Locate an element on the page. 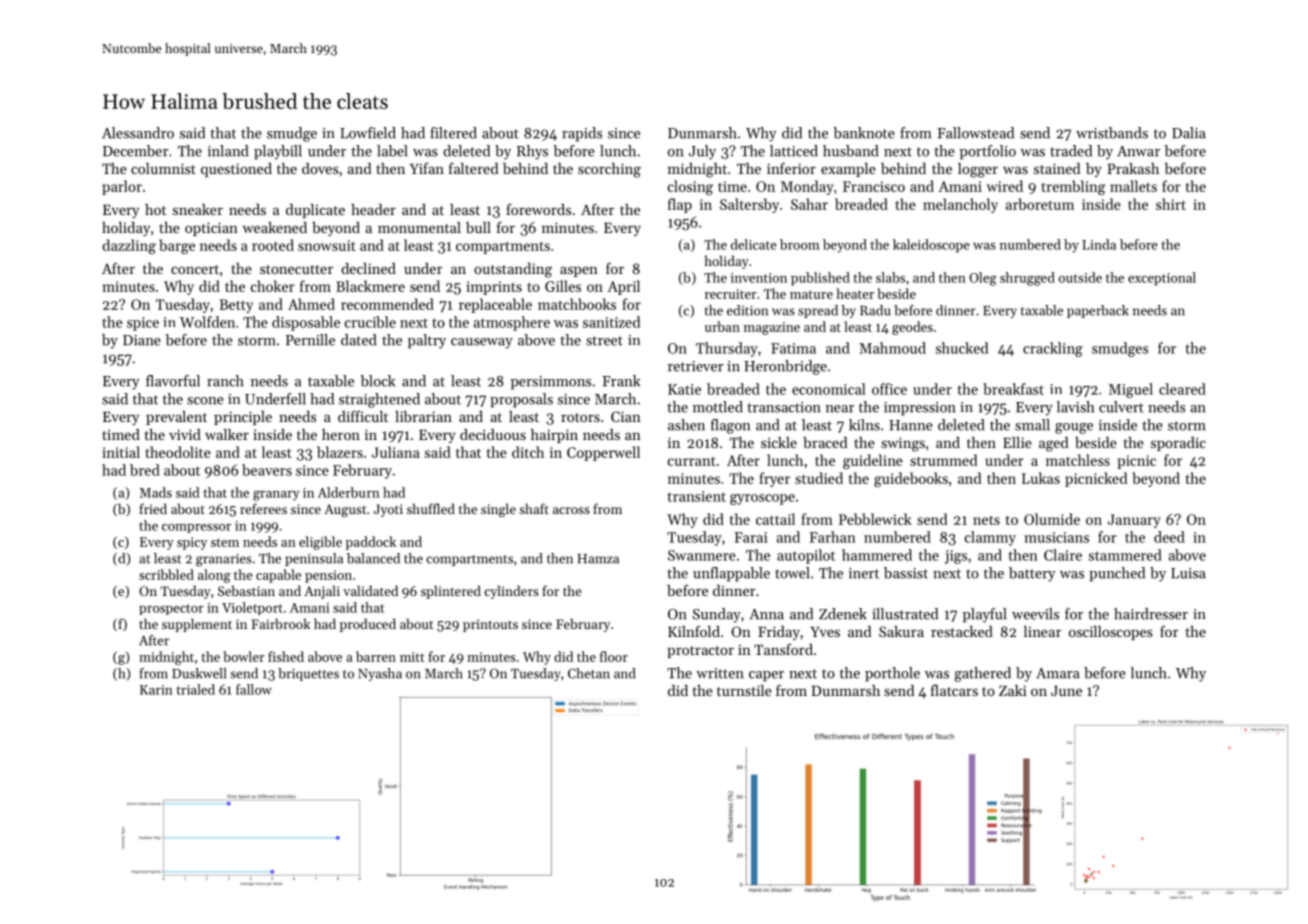  clammy is located at coordinates (990, 538).
